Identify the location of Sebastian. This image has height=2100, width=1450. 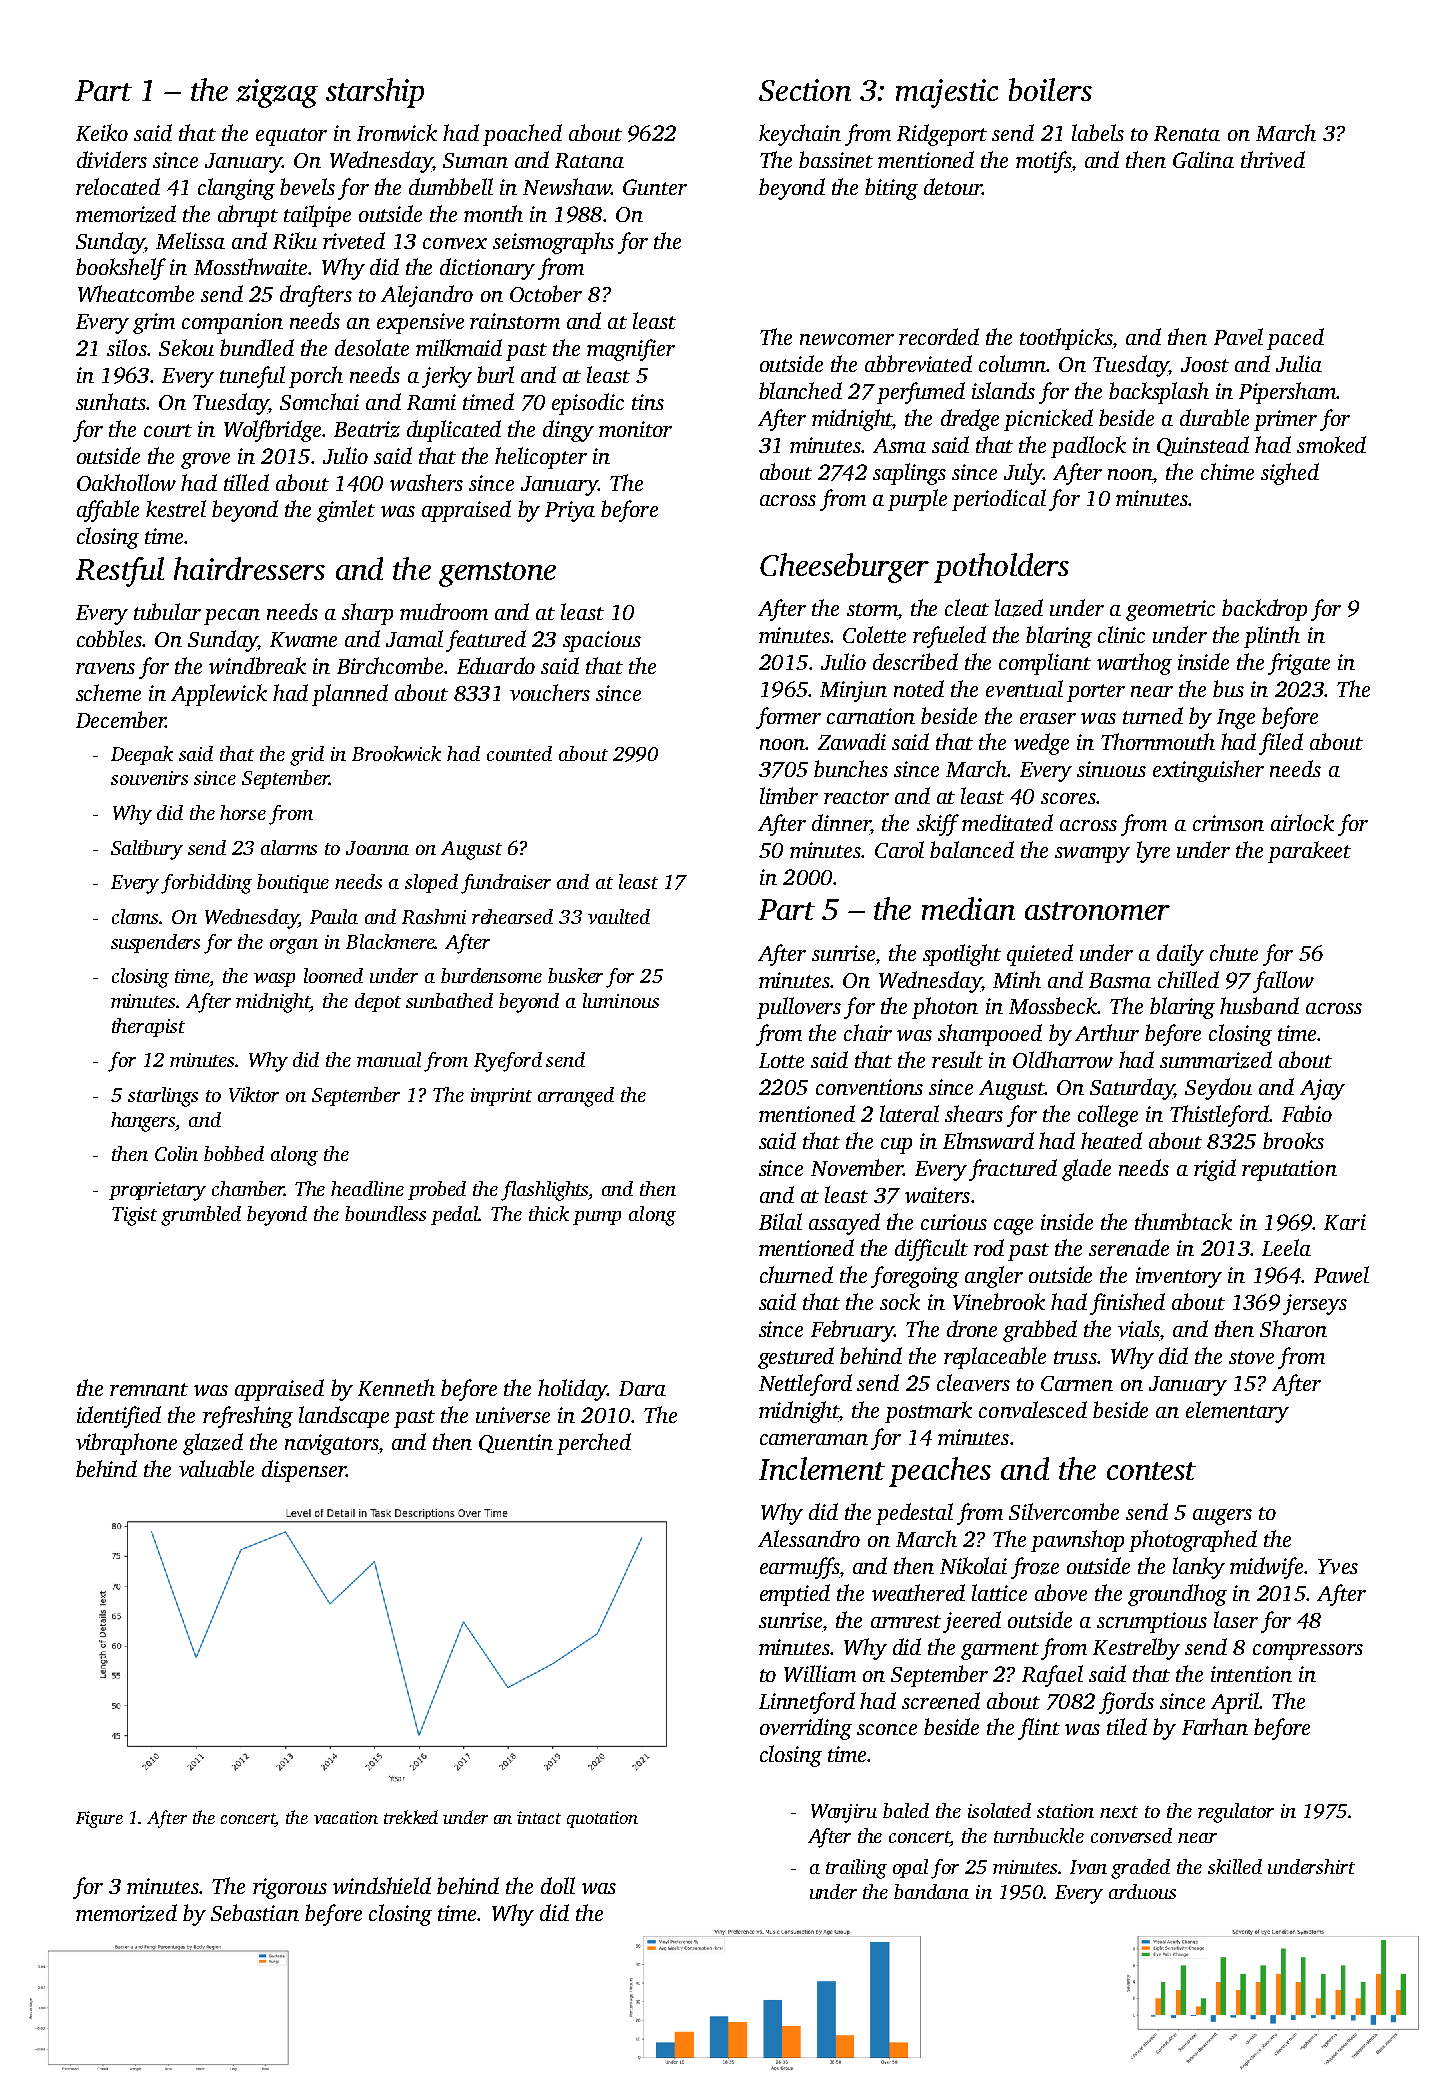
(255, 1912).
